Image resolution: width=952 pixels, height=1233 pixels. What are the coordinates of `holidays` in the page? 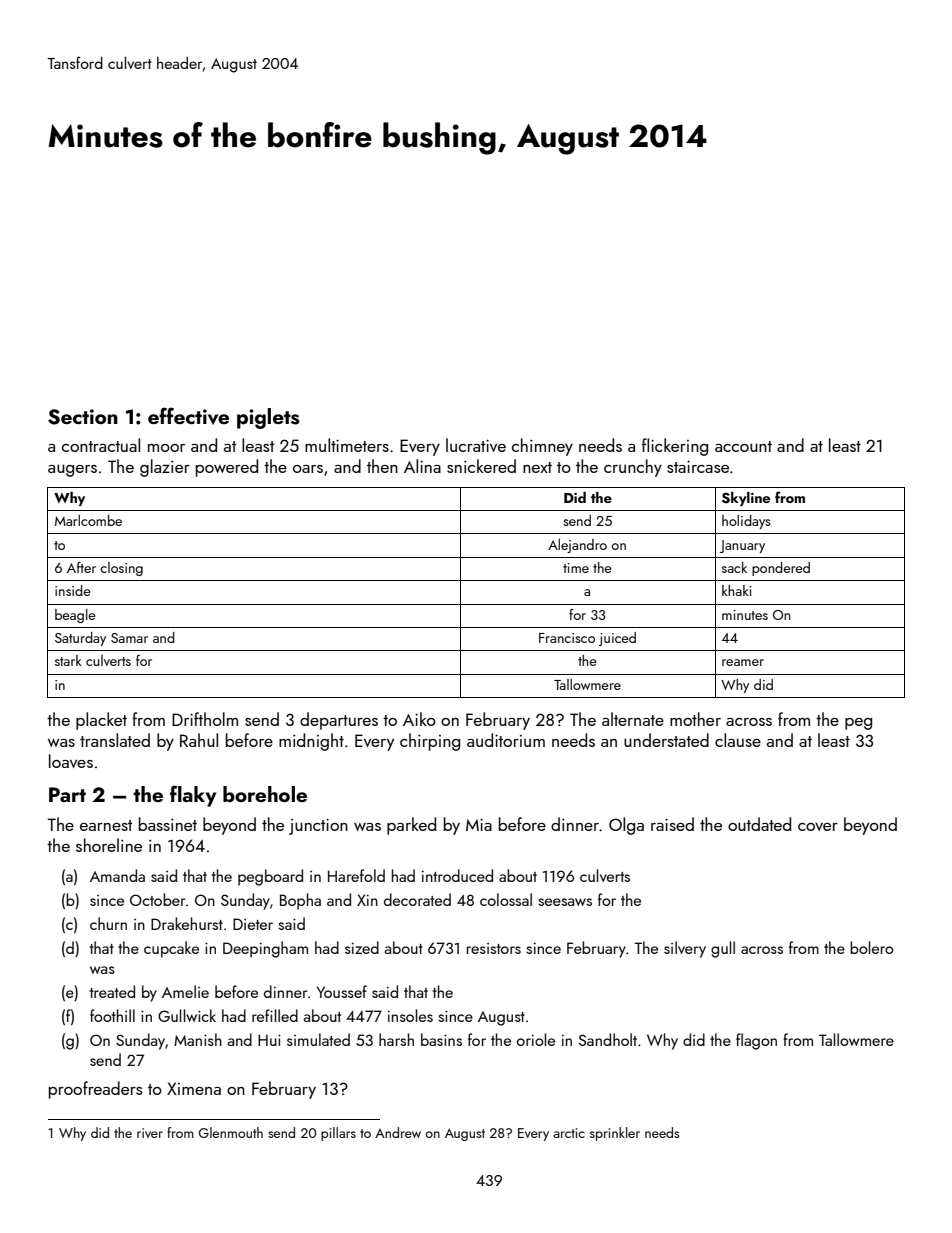 It's located at (746, 522).
